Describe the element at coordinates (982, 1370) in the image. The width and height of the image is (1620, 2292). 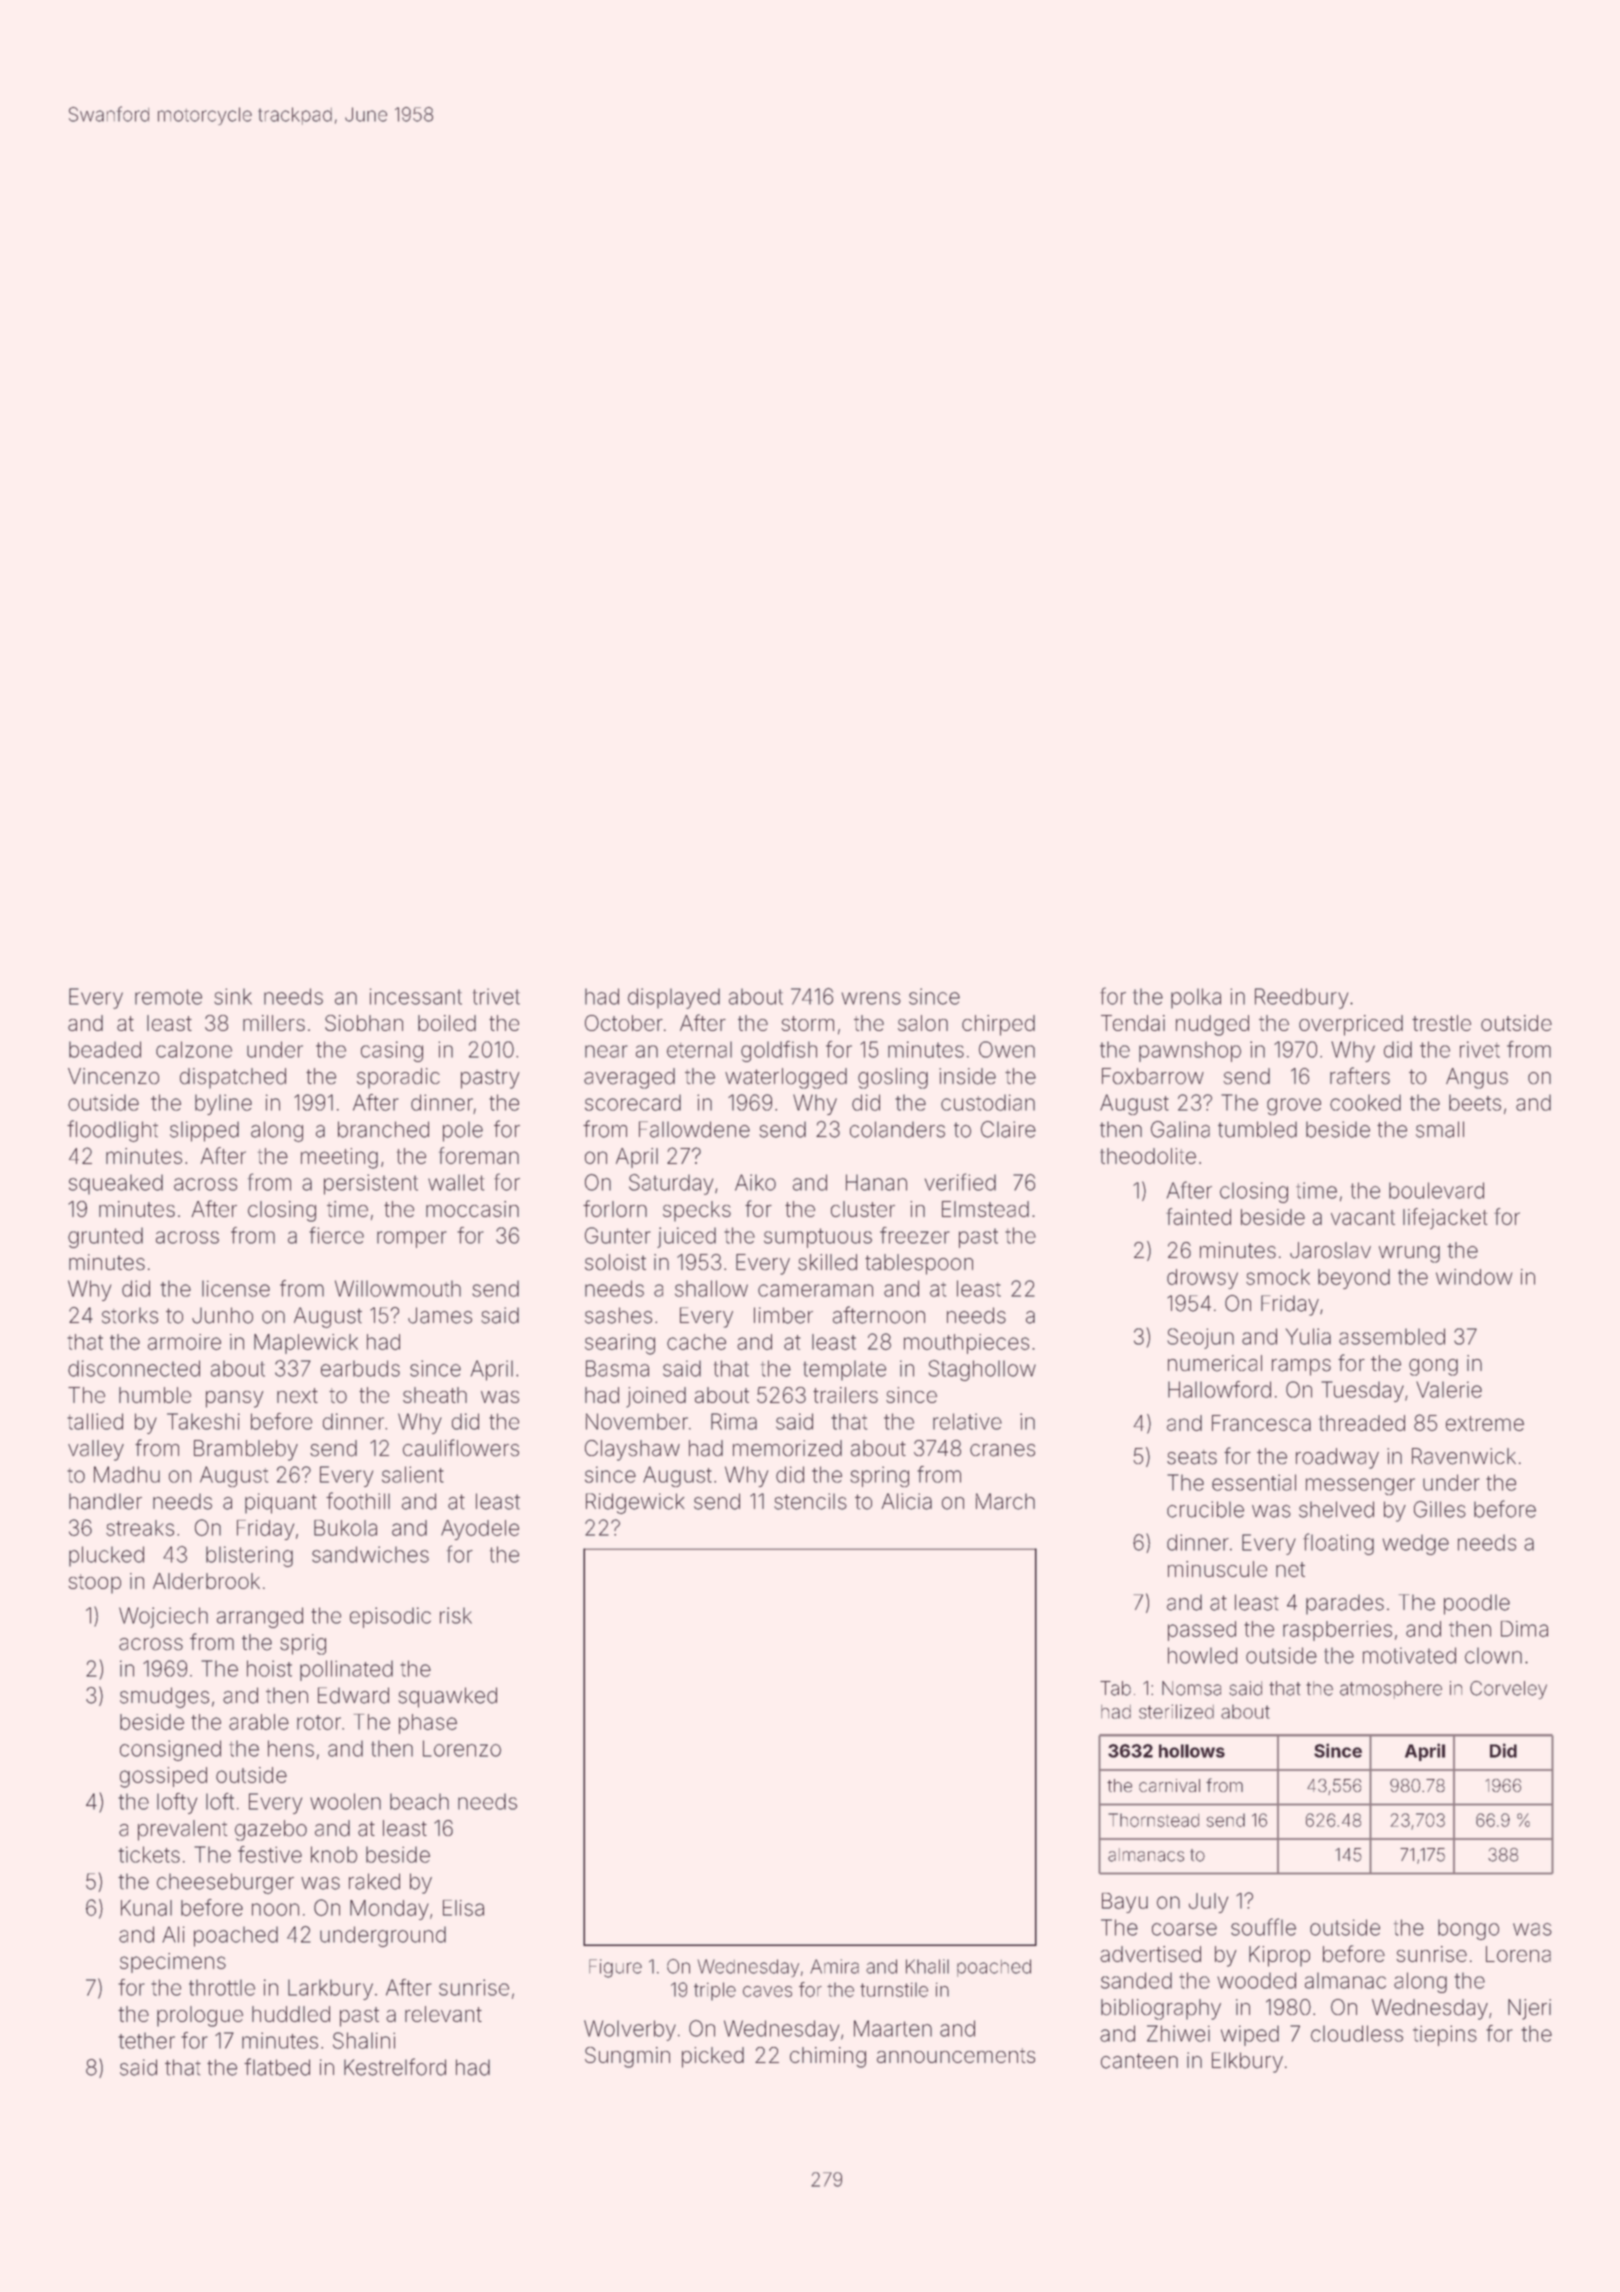
I see `Staghollow` at that location.
